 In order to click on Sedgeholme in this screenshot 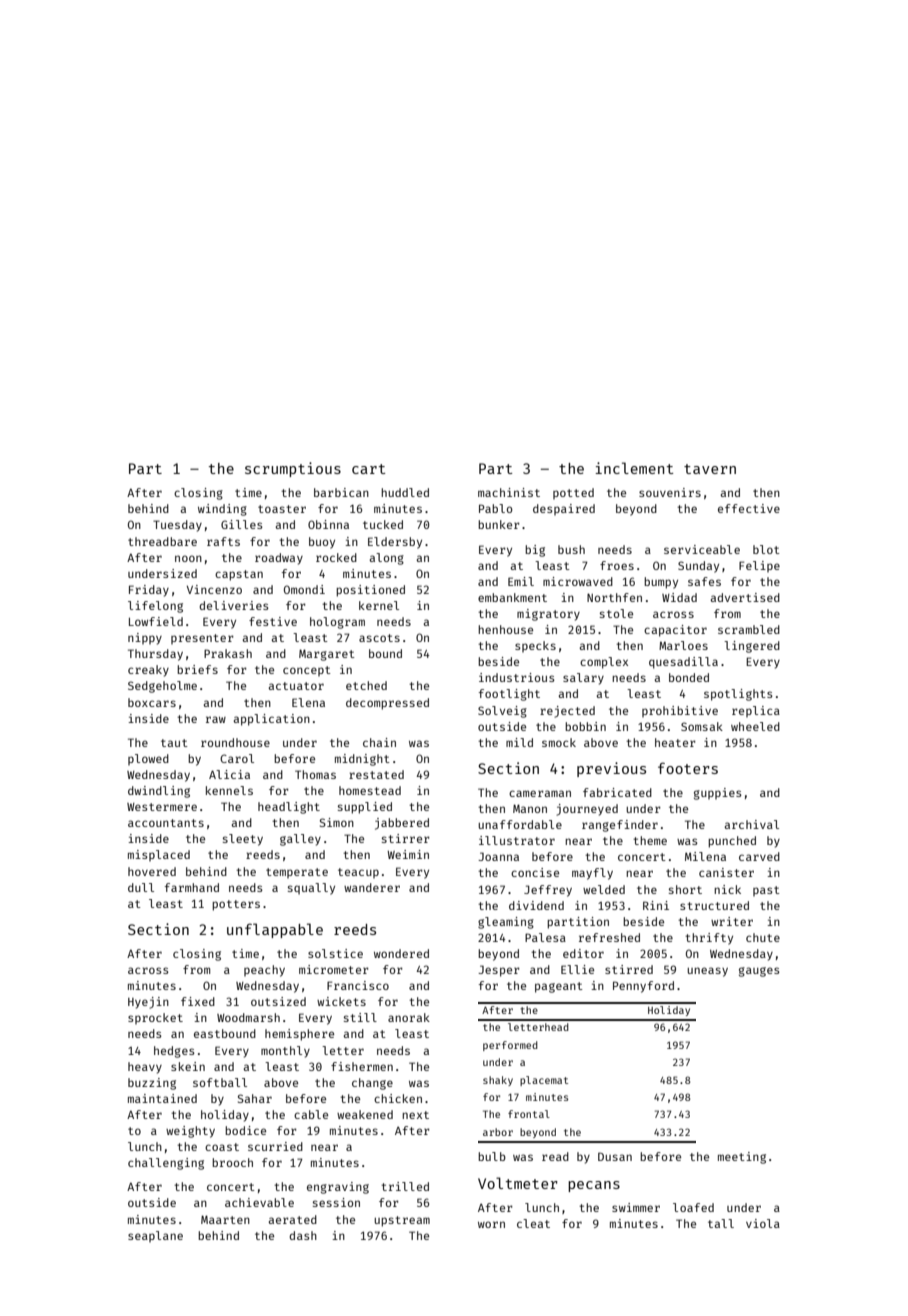, I will do `click(162, 687)`.
